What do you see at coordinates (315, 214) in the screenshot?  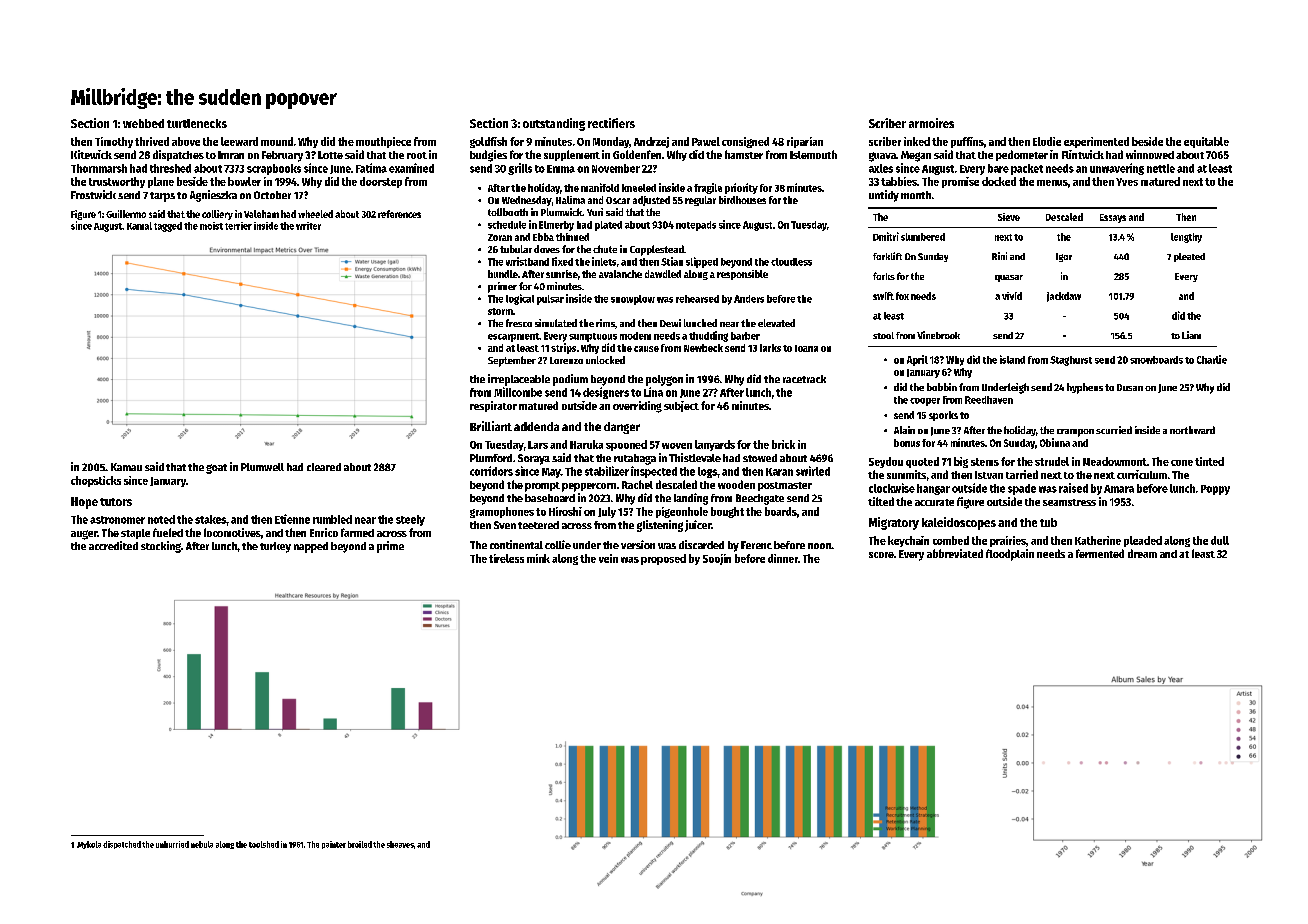 I see `wheeled` at bounding box center [315, 214].
